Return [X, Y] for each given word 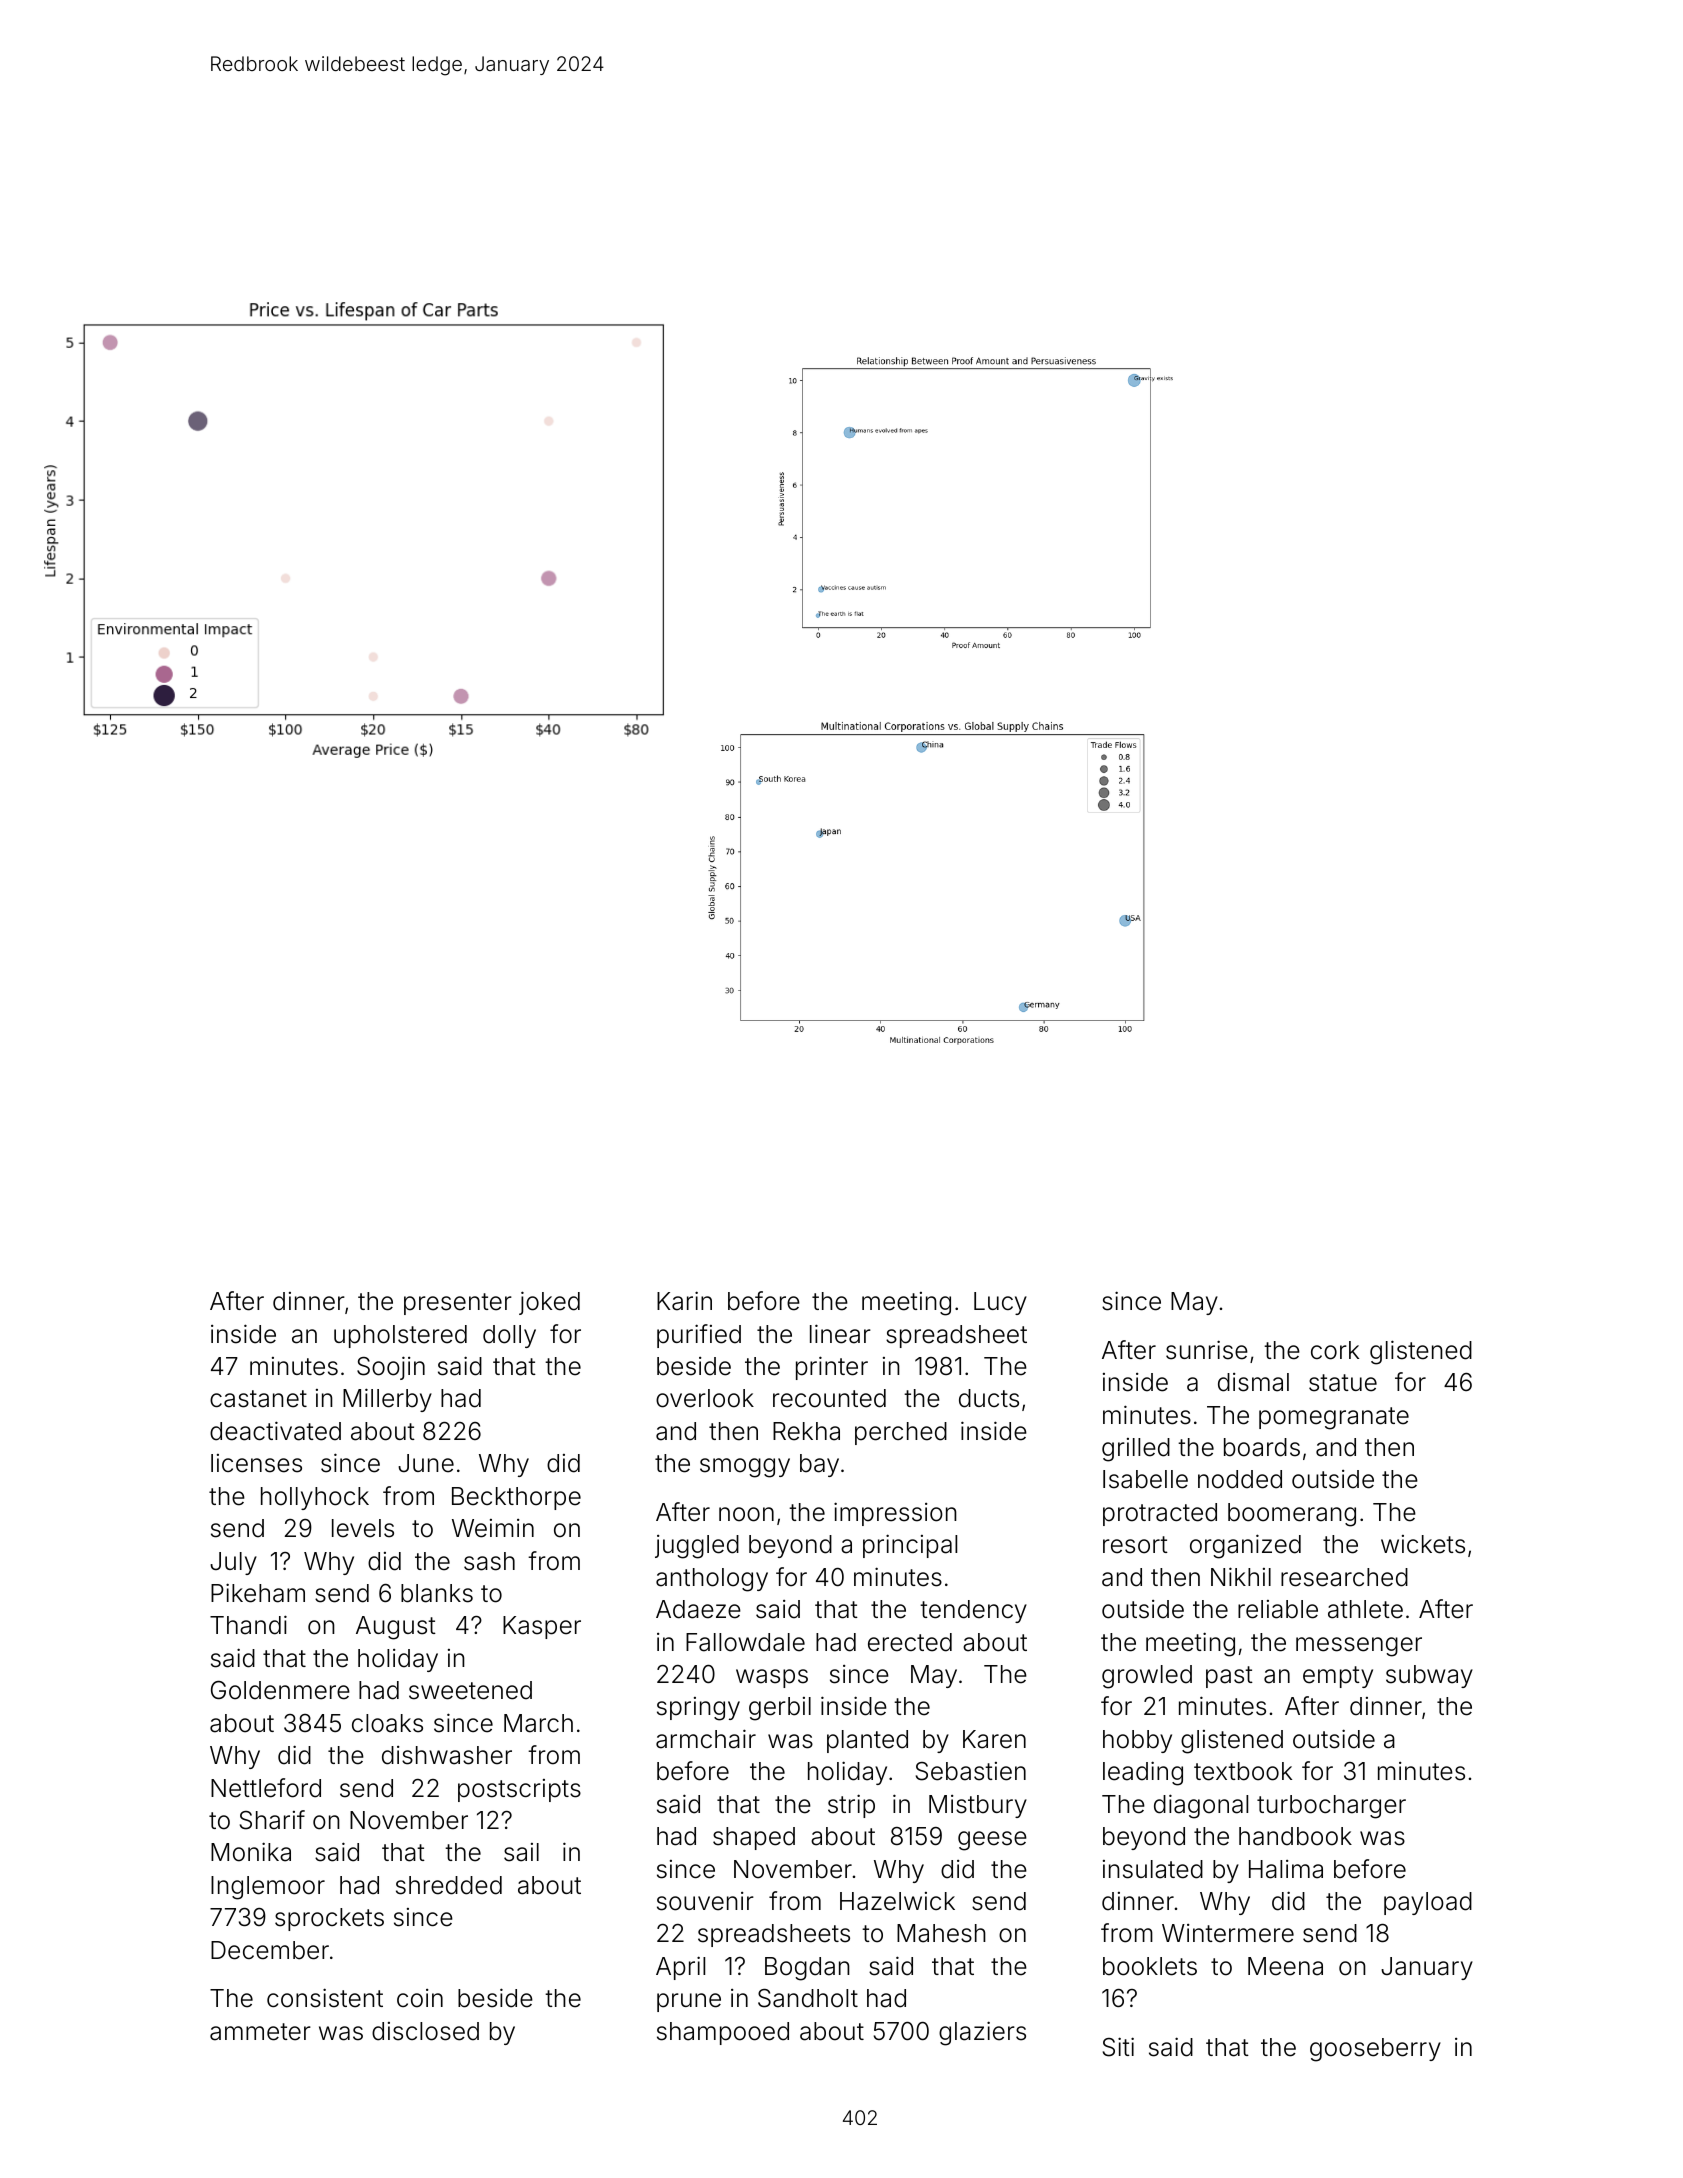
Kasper [542, 1627]
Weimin [493, 1528]
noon [746, 1514]
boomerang [1292, 1515]
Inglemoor [268, 1888]
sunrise [1207, 1350]
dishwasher [447, 1755]
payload [1428, 1903]
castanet [258, 1399]
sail [521, 1852]
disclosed [425, 2031]
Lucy [1000, 1303]
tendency [973, 1611]
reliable [1278, 1609]
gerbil [780, 1709]
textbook [1243, 1771]
